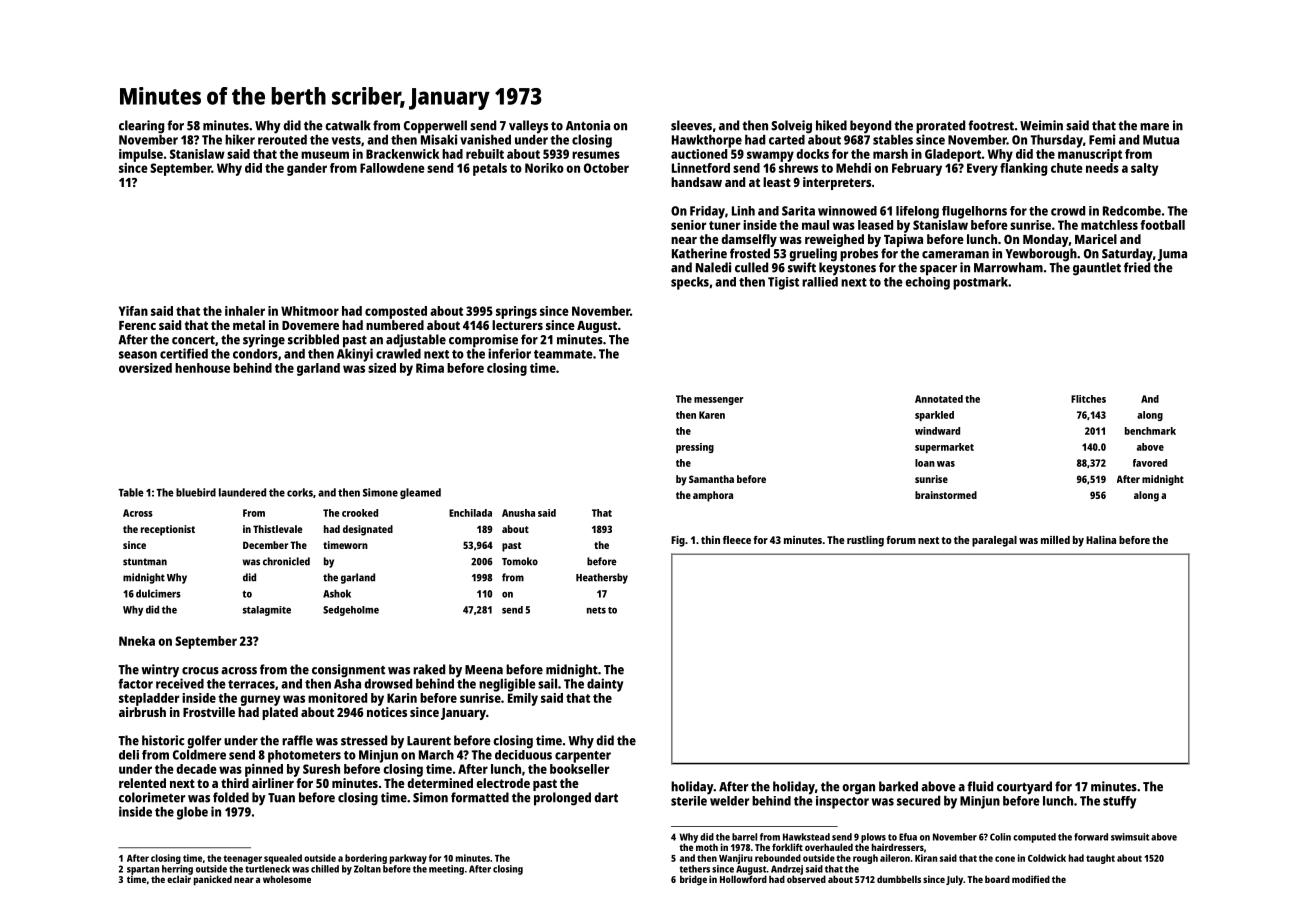 Image resolution: width=1308 pixels, height=924 pixels. Describe the element at coordinates (348, 671) in the document. I see `consignment` at that location.
